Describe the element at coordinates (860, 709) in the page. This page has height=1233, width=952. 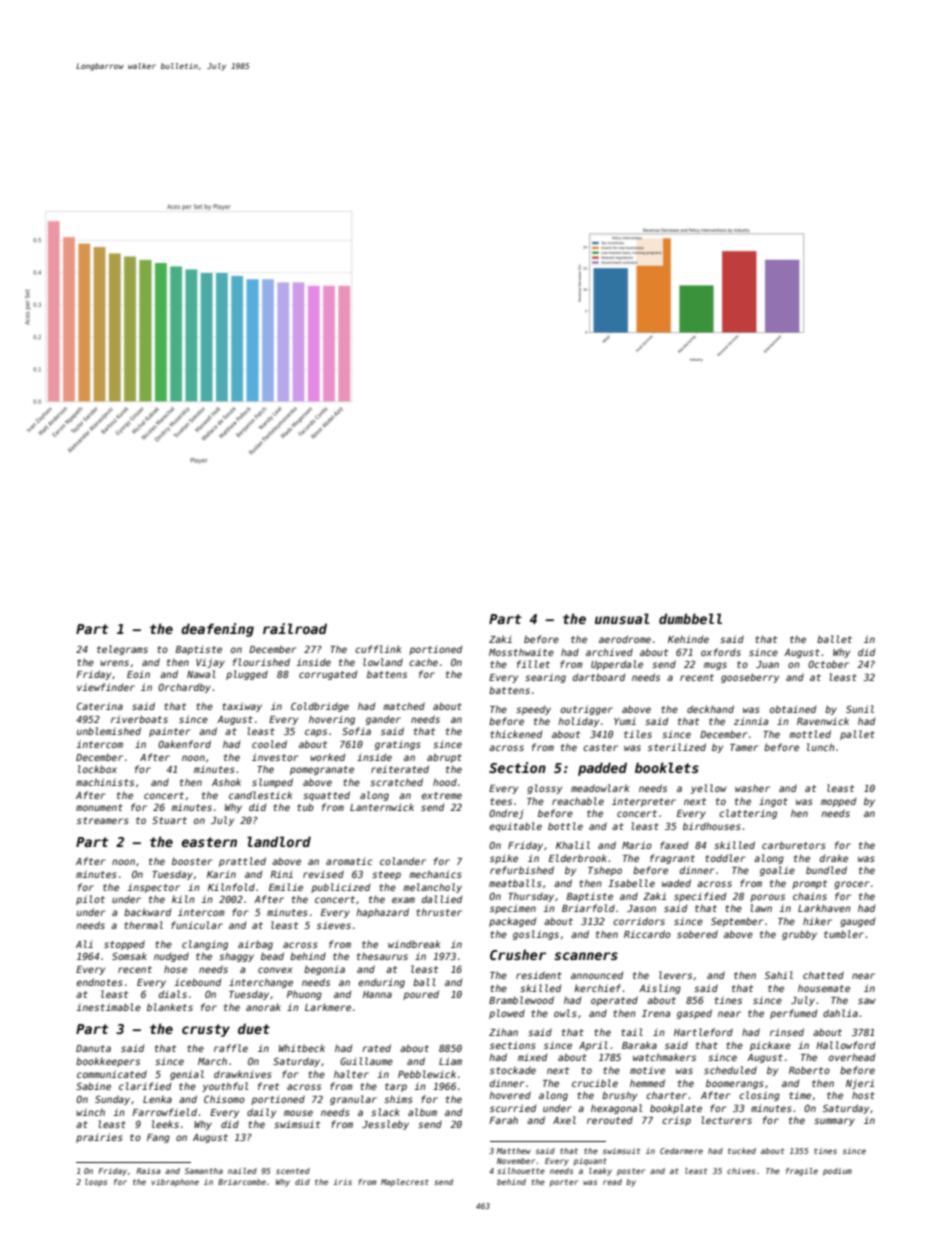
I see `Sunil` at that location.
